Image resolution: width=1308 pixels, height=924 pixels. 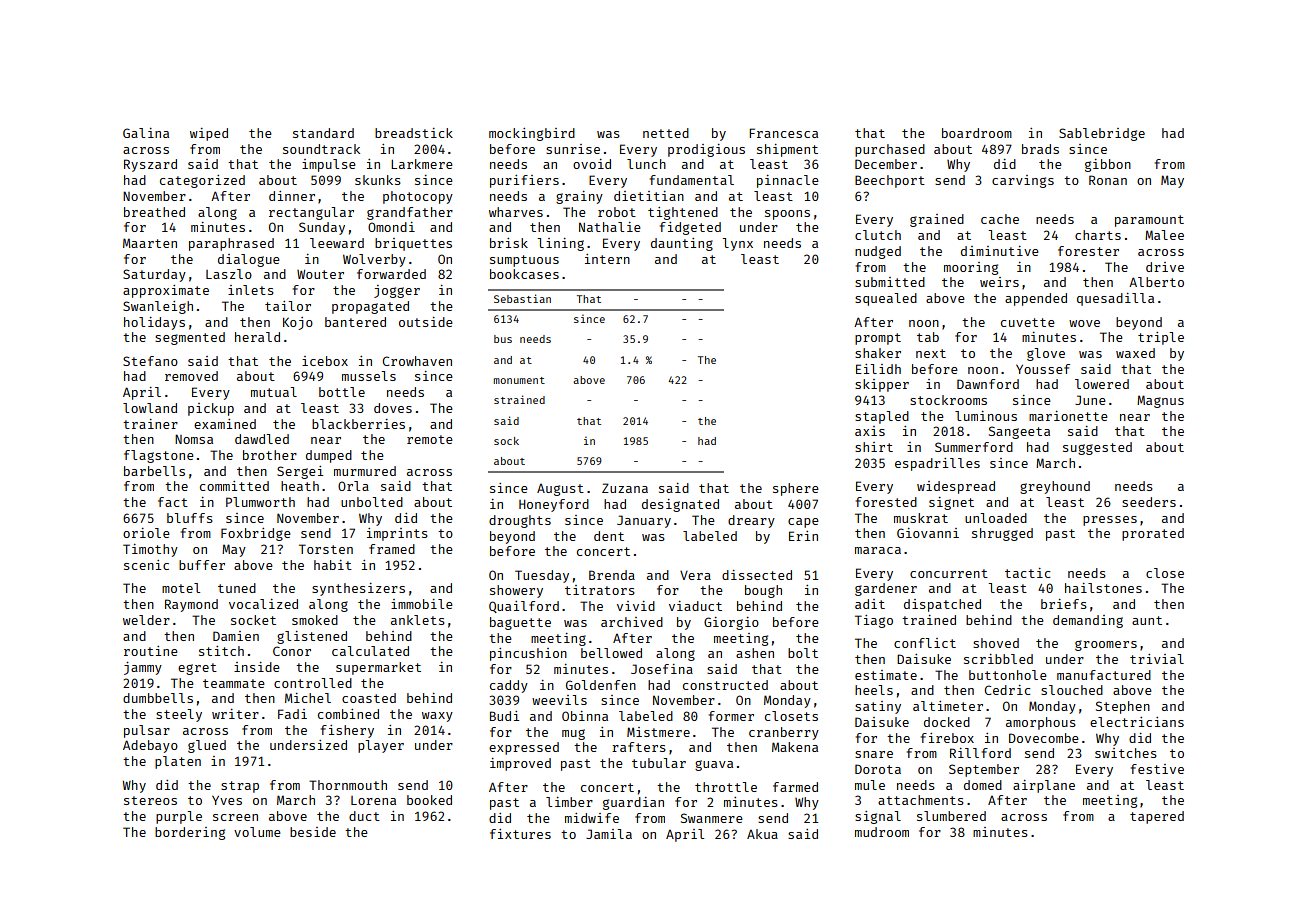 What do you see at coordinates (231, 244) in the screenshot?
I see `paraphrased` at bounding box center [231, 244].
